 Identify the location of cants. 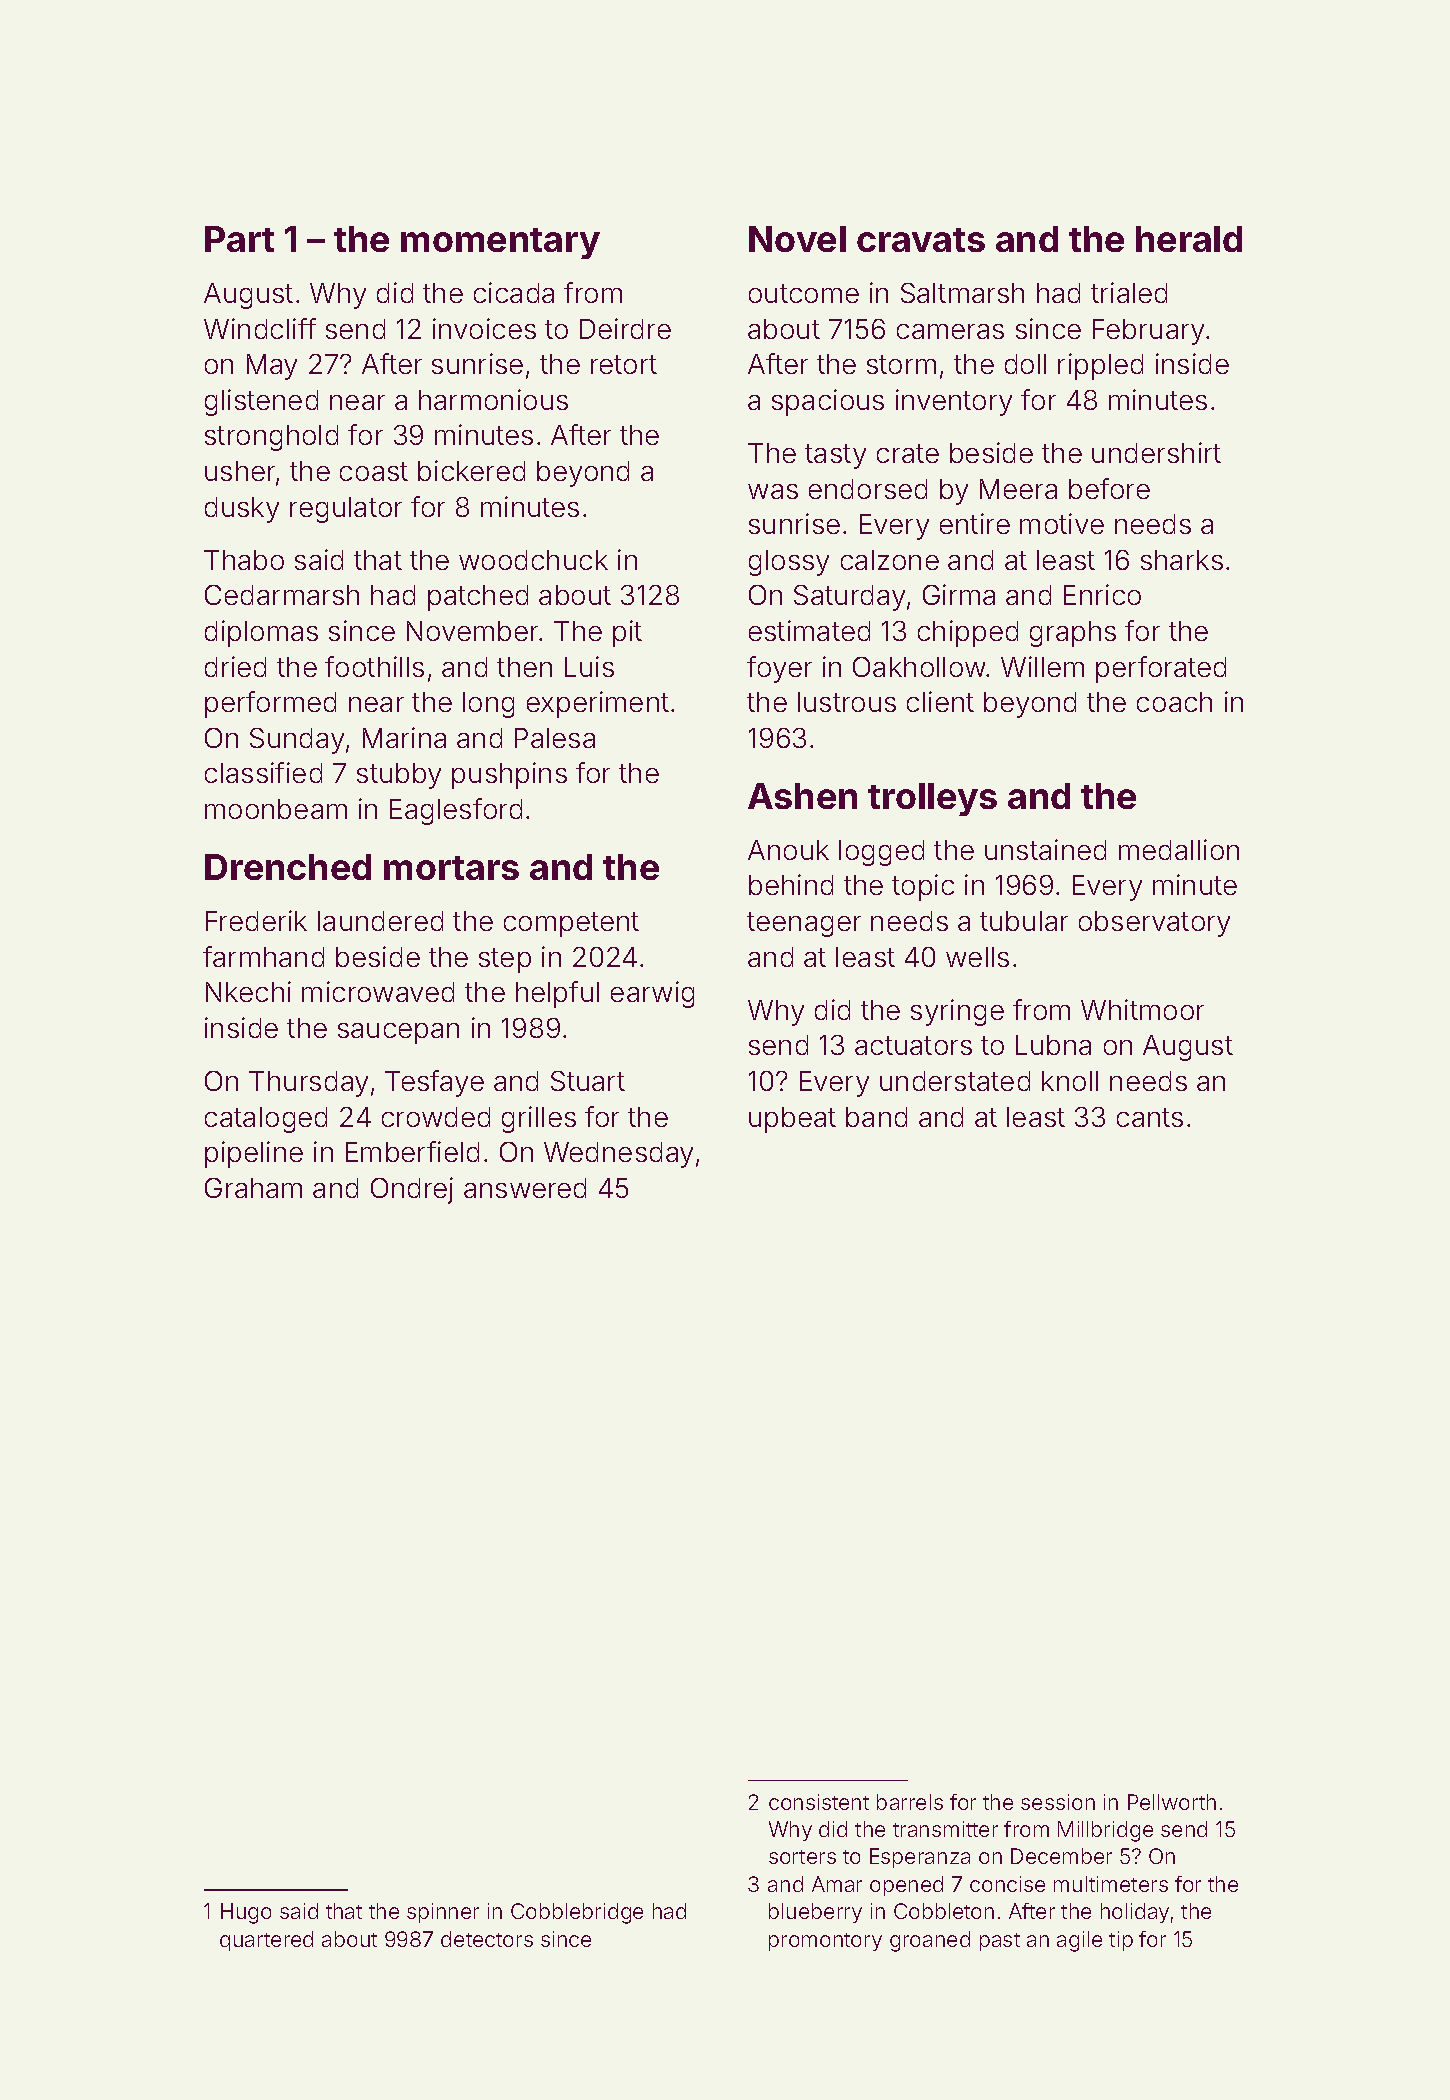
(1150, 1117).
